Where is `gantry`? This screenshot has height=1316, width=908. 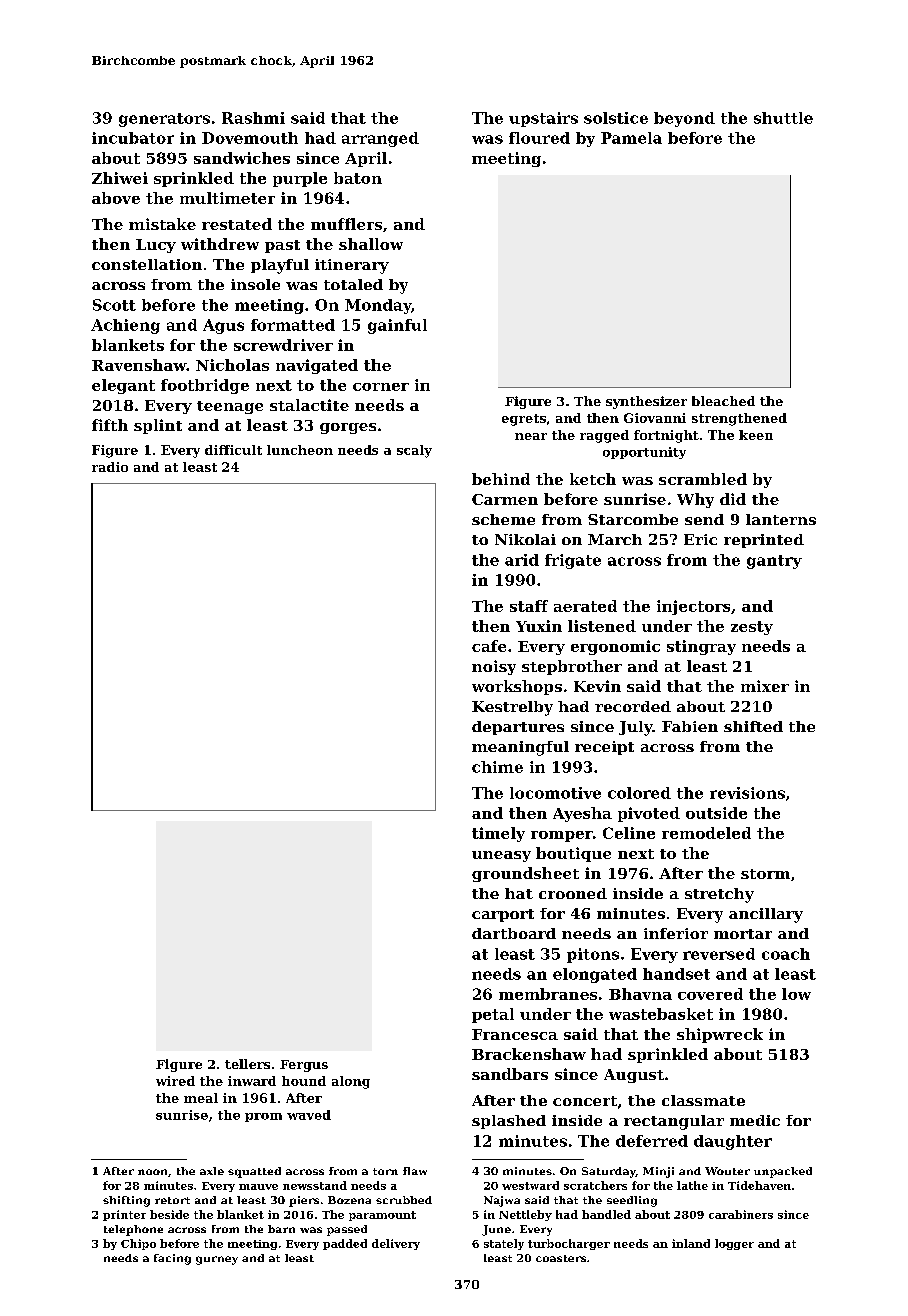 gantry is located at coordinates (774, 562).
